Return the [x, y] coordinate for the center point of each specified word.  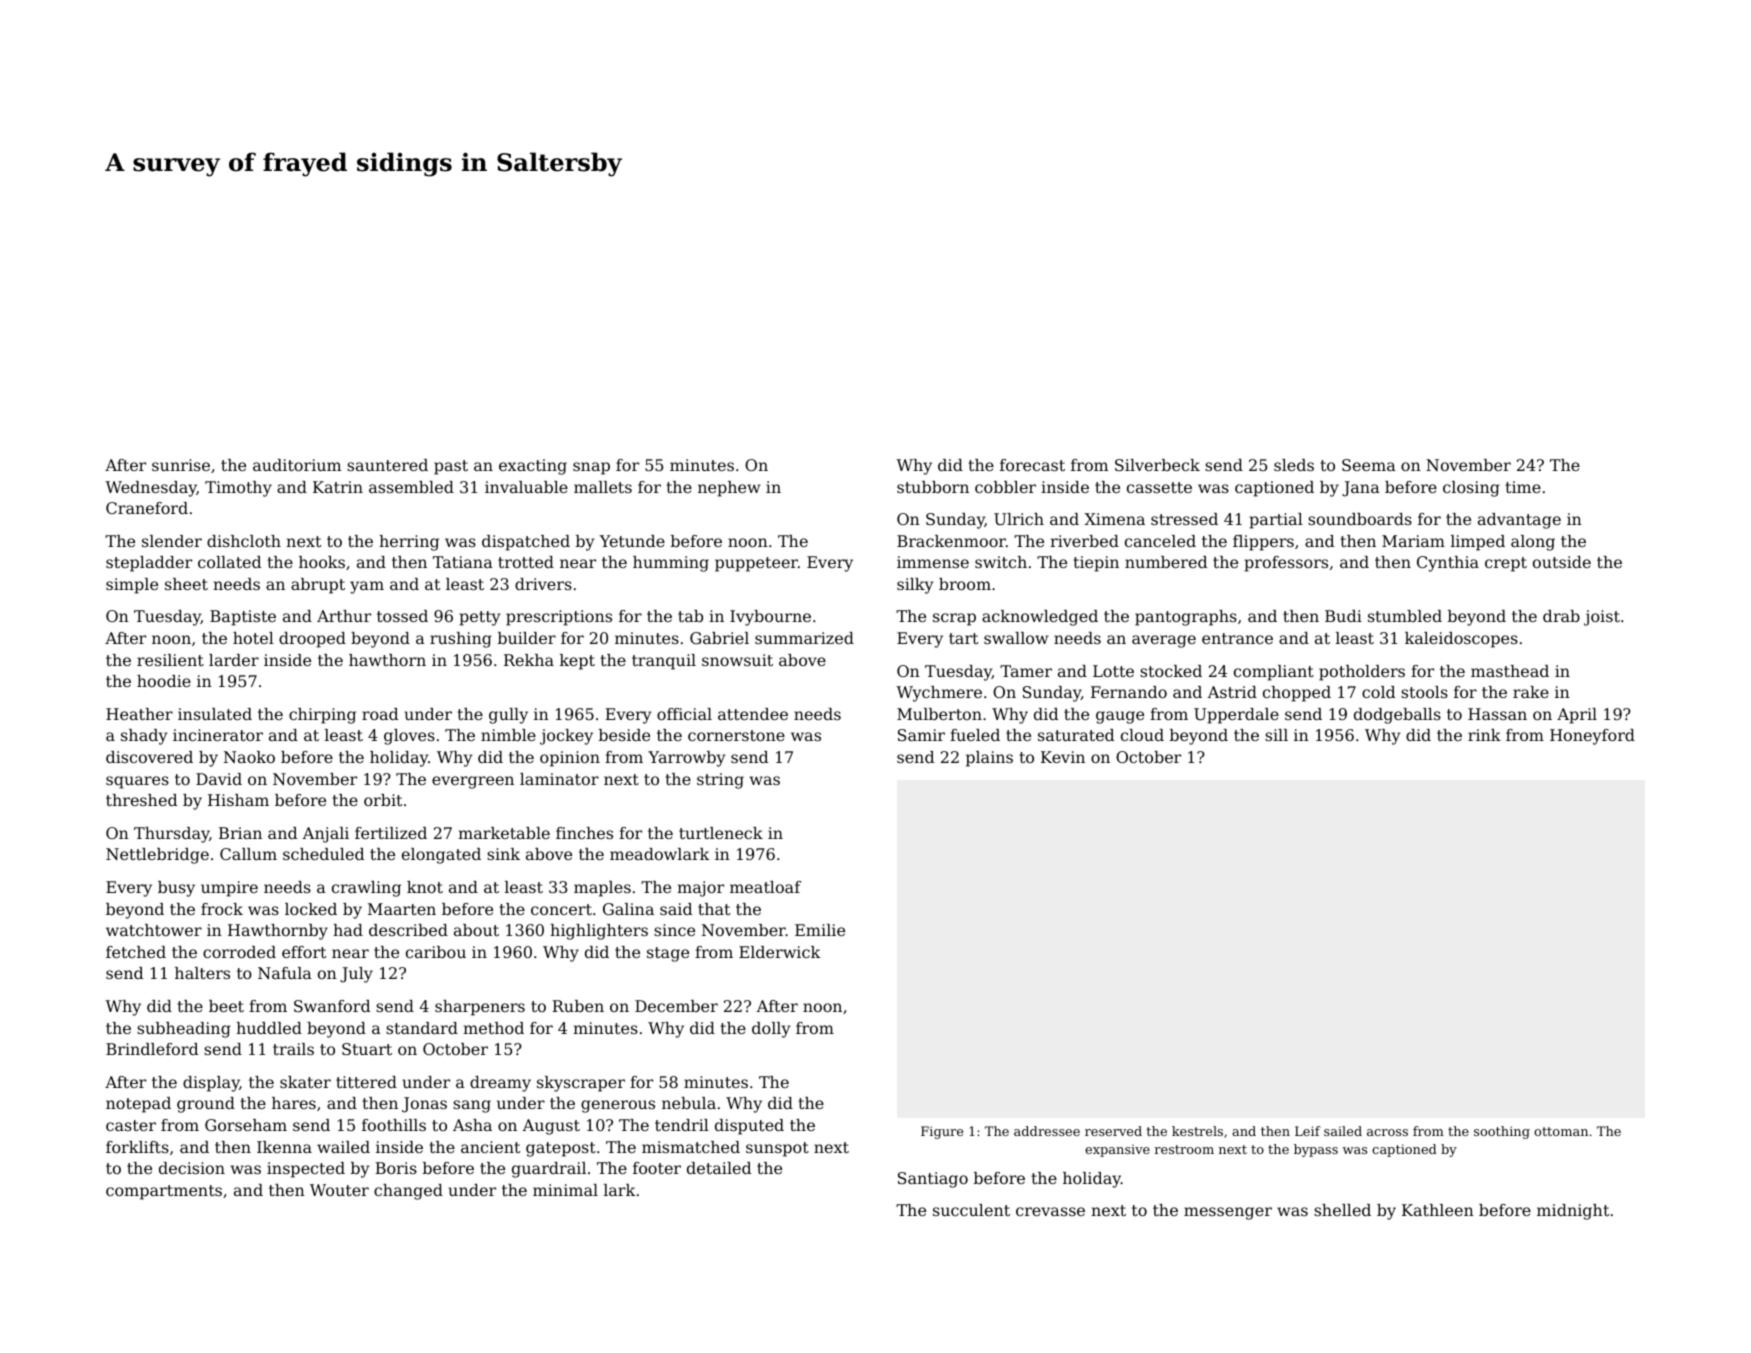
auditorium [297, 465]
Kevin [1063, 757]
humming [671, 564]
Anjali [325, 835]
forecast [1032, 465]
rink [1484, 735]
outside [1562, 562]
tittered [366, 1082]
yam [367, 587]
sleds [1294, 465]
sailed [1343, 1131]
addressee [1047, 1131]
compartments [164, 1192]
